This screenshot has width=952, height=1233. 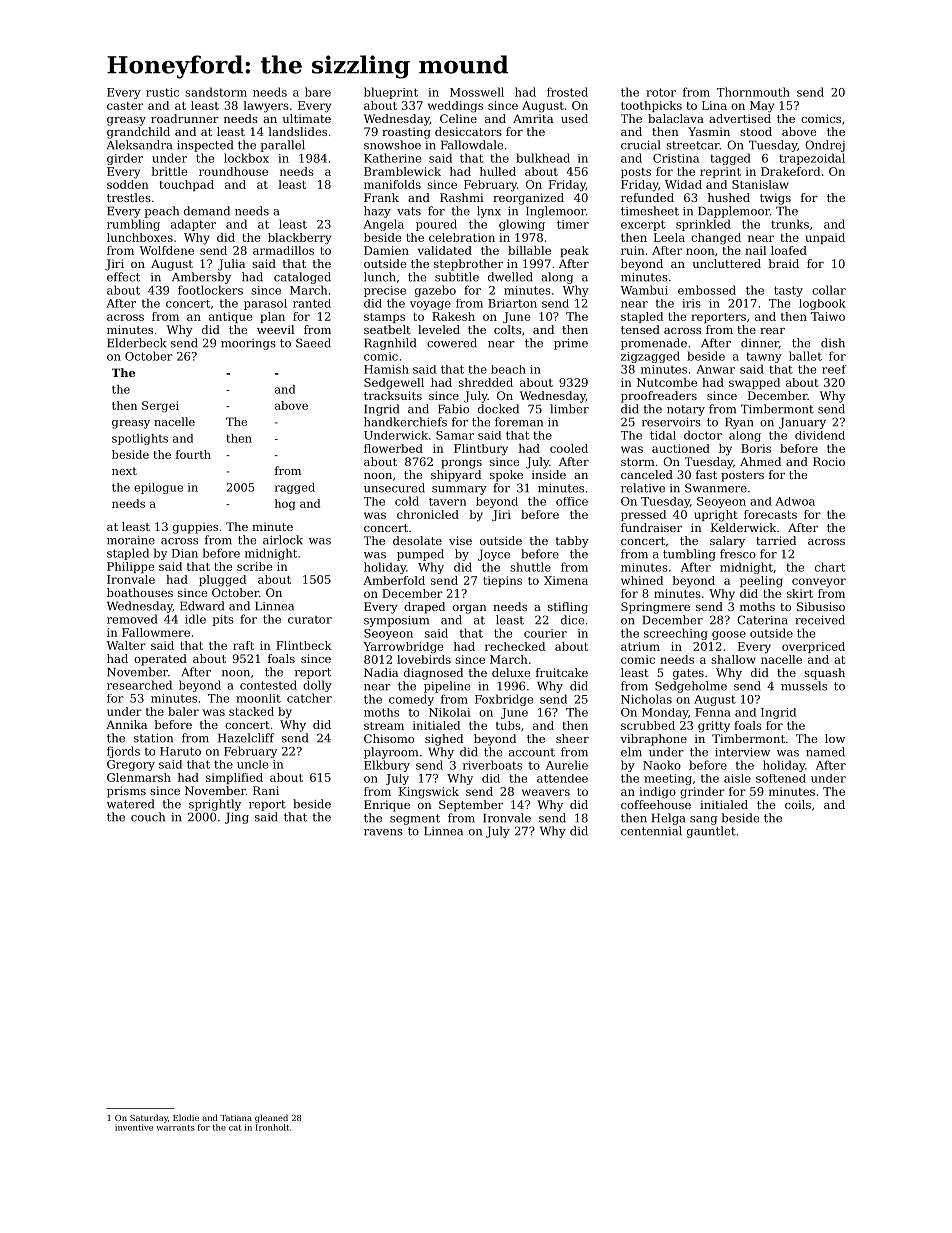 I want to click on weavers, so click(x=546, y=792).
